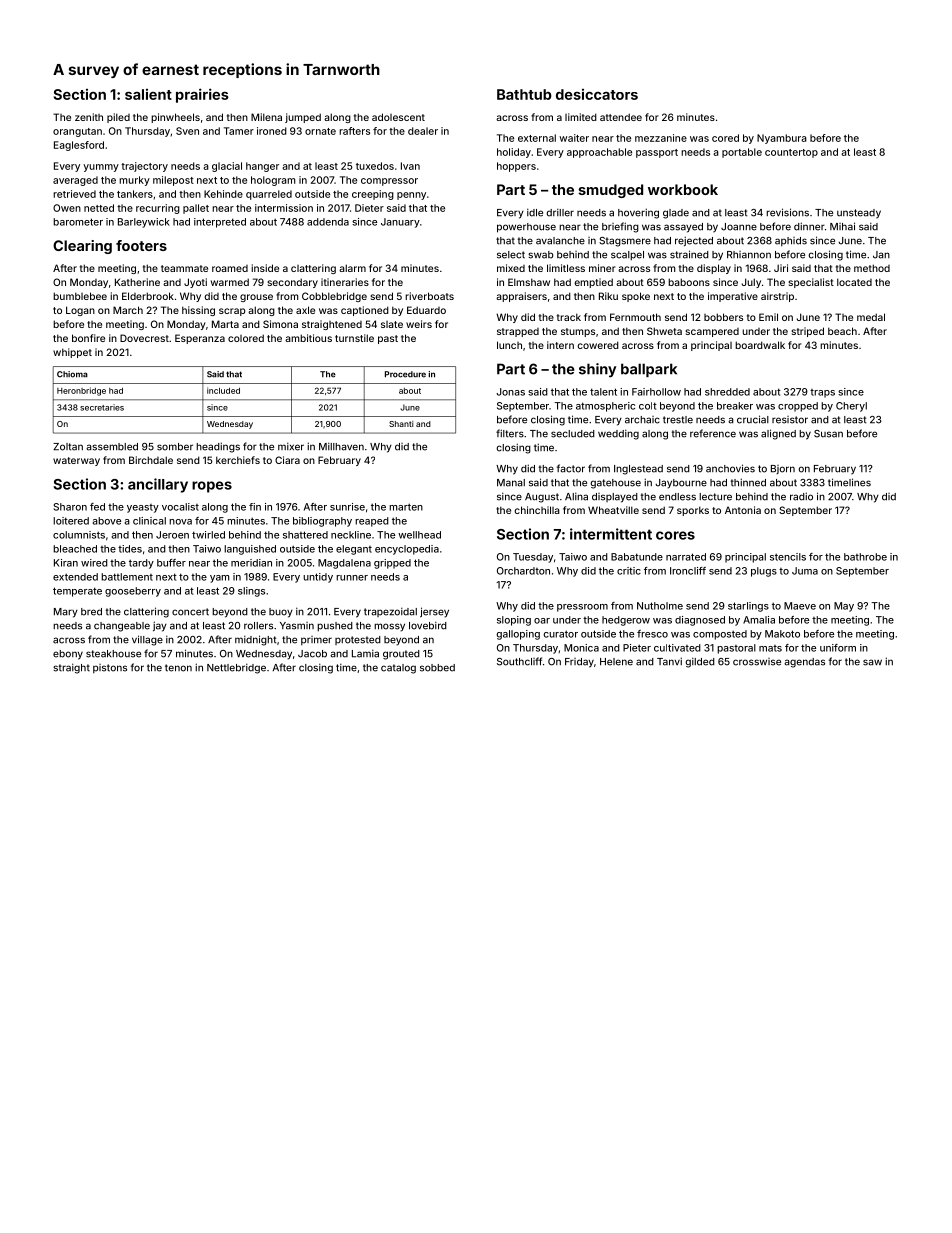 Image resolution: width=952 pixels, height=1233 pixels. Describe the element at coordinates (509, 345) in the document. I see `lunch` at that location.
